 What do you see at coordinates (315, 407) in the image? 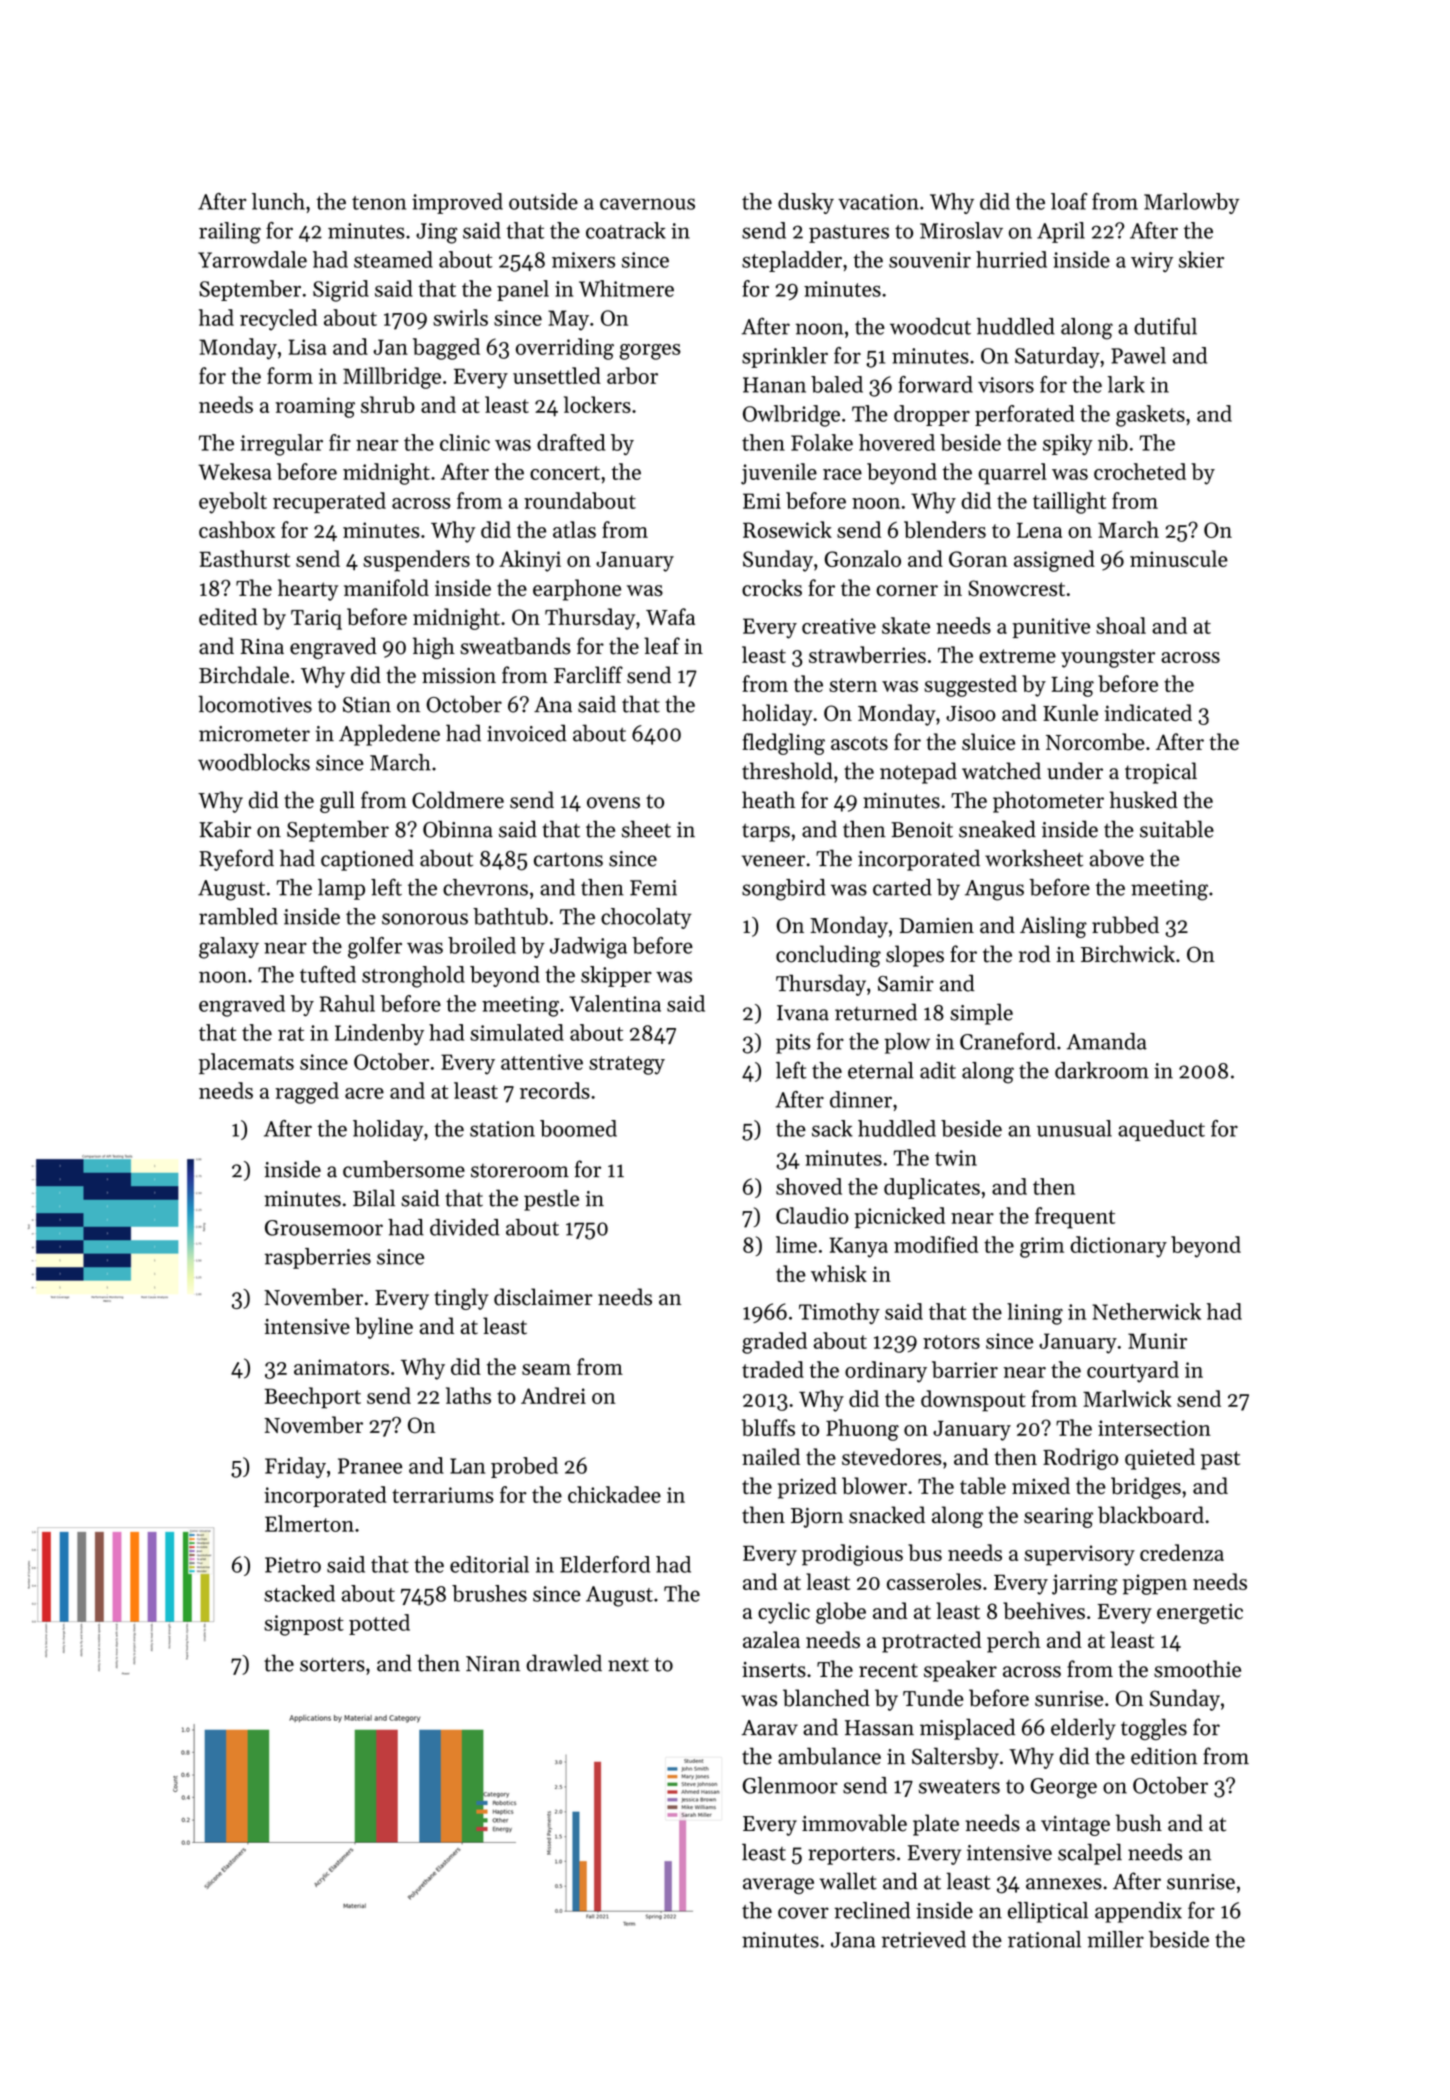
I see `roaming` at bounding box center [315, 407].
